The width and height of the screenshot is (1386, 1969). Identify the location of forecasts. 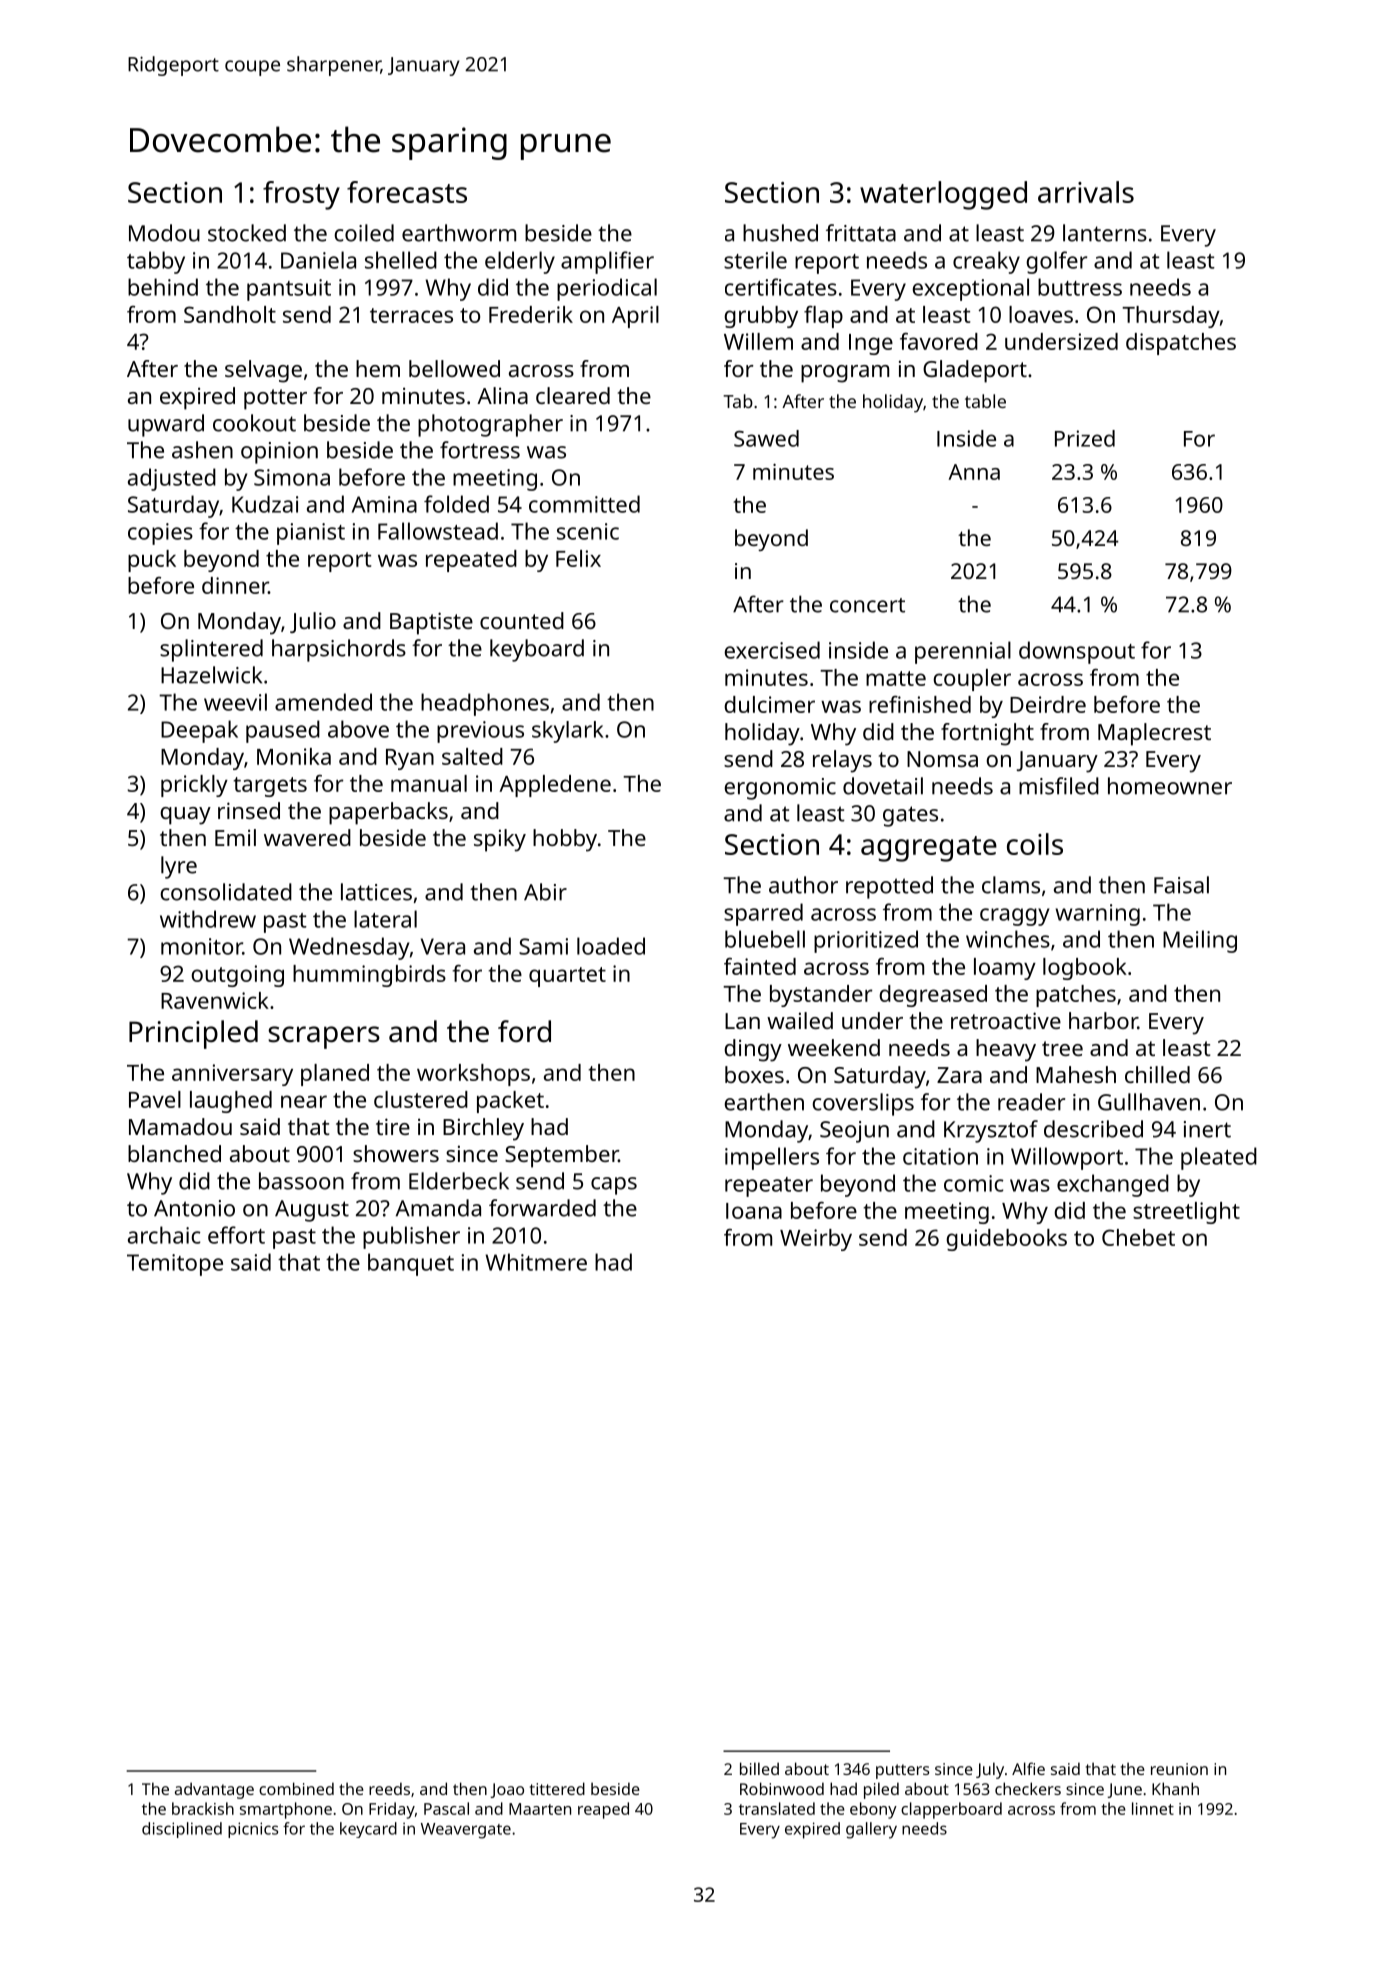
(407, 192).
